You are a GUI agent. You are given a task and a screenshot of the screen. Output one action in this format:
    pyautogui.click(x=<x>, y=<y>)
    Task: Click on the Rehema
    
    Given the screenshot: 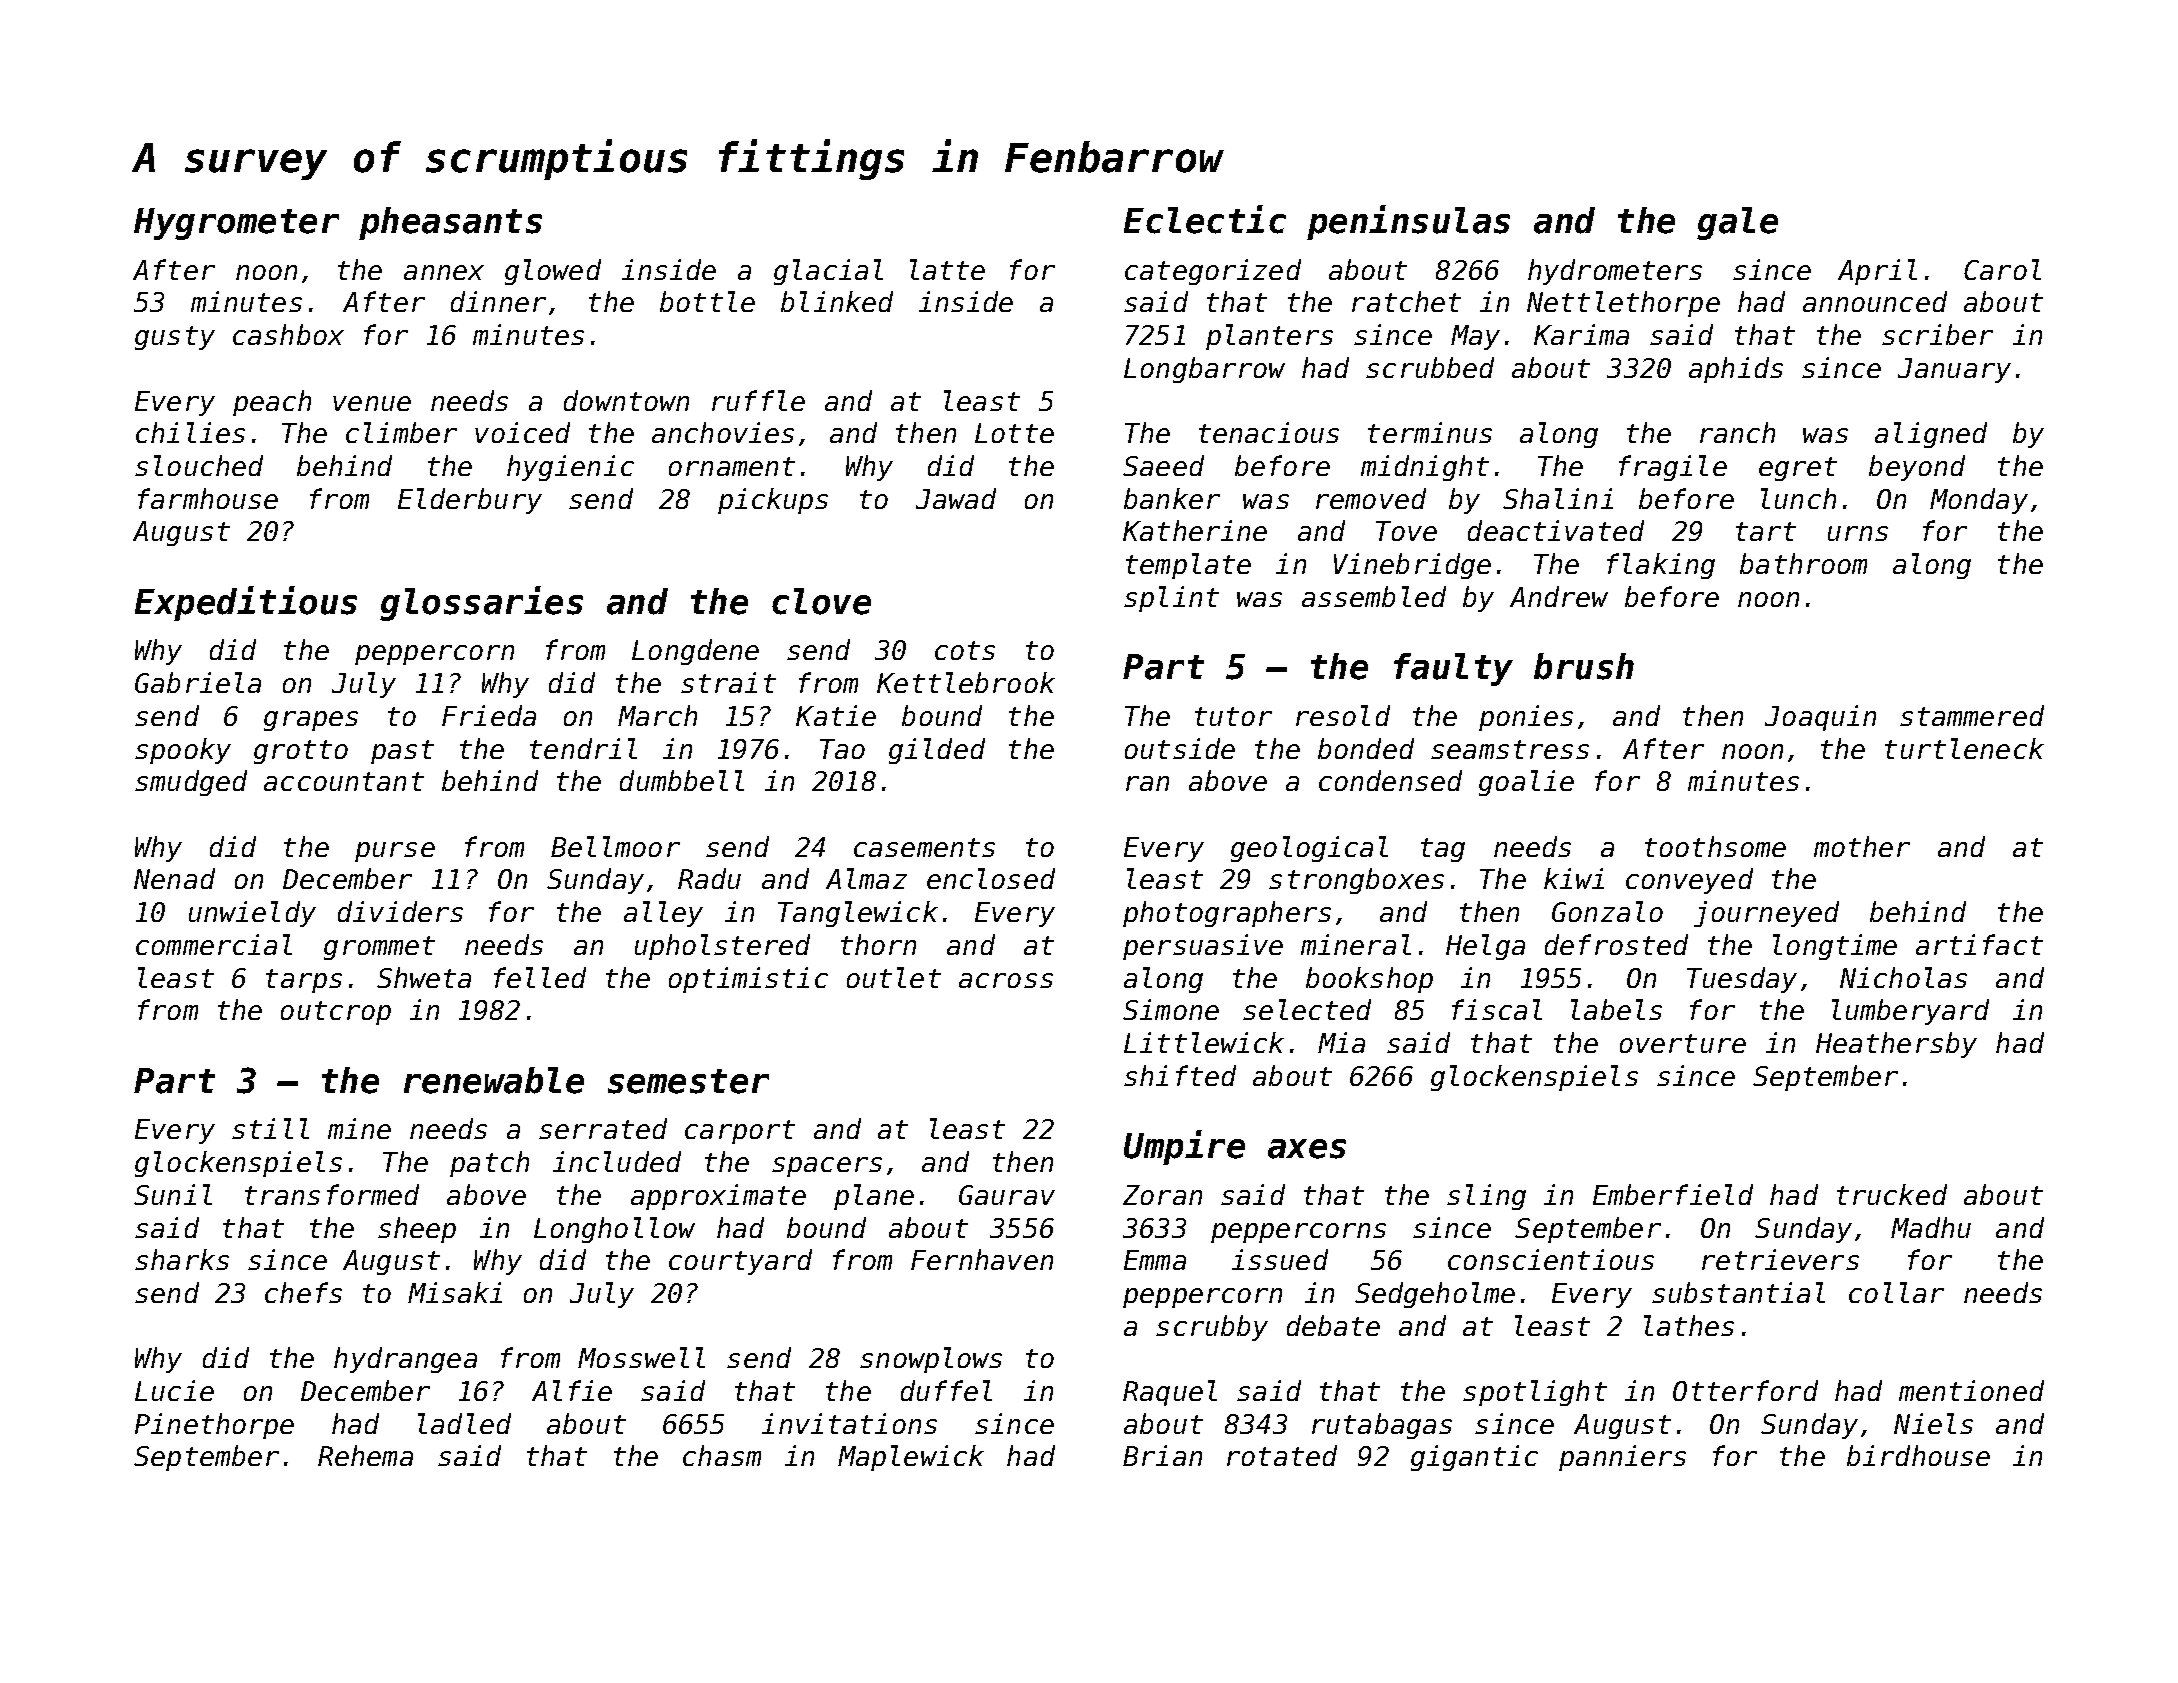 What is the action you would take?
    pyautogui.click(x=365, y=1455)
